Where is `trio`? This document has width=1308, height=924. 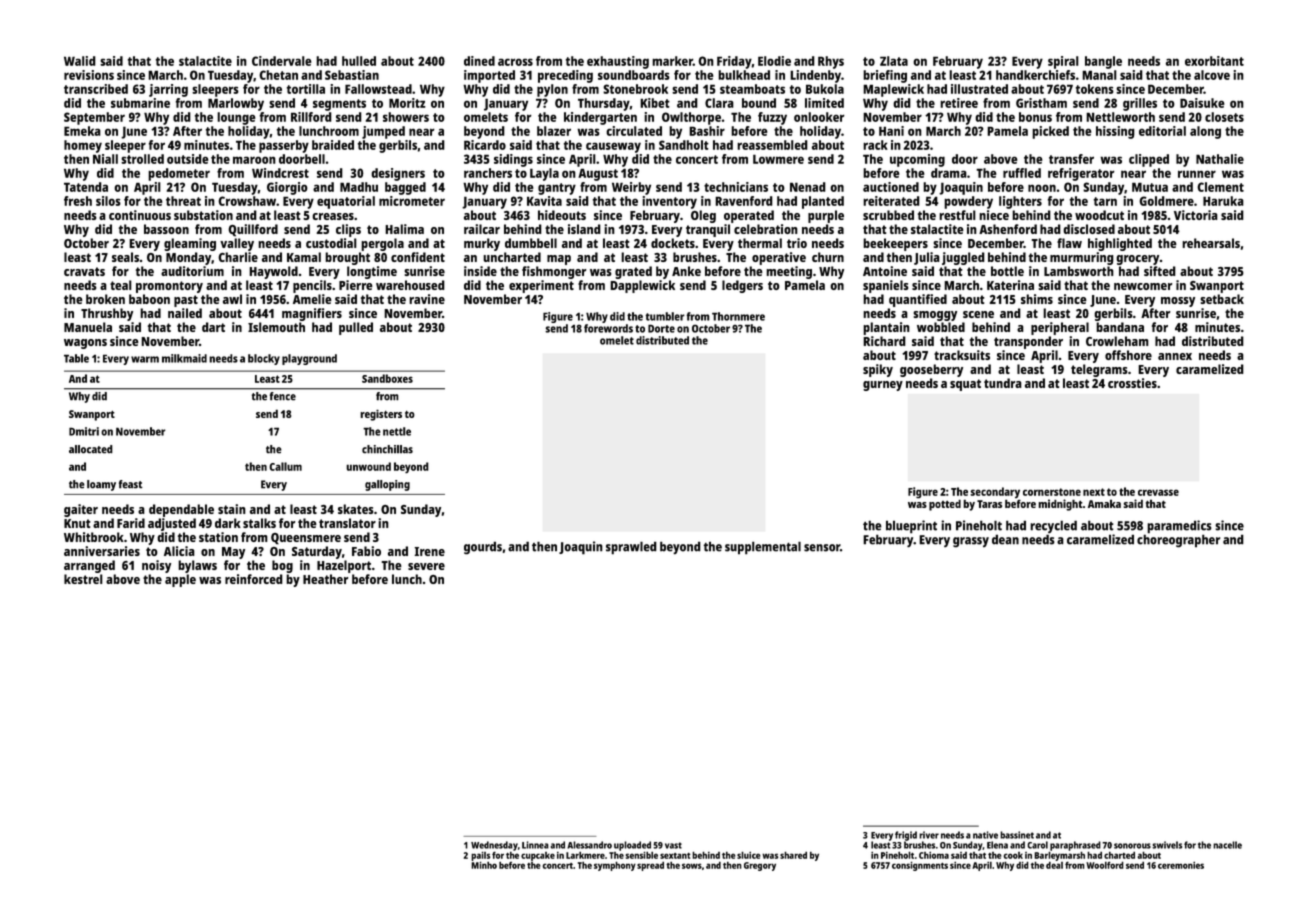
trio is located at coordinates (797, 243).
